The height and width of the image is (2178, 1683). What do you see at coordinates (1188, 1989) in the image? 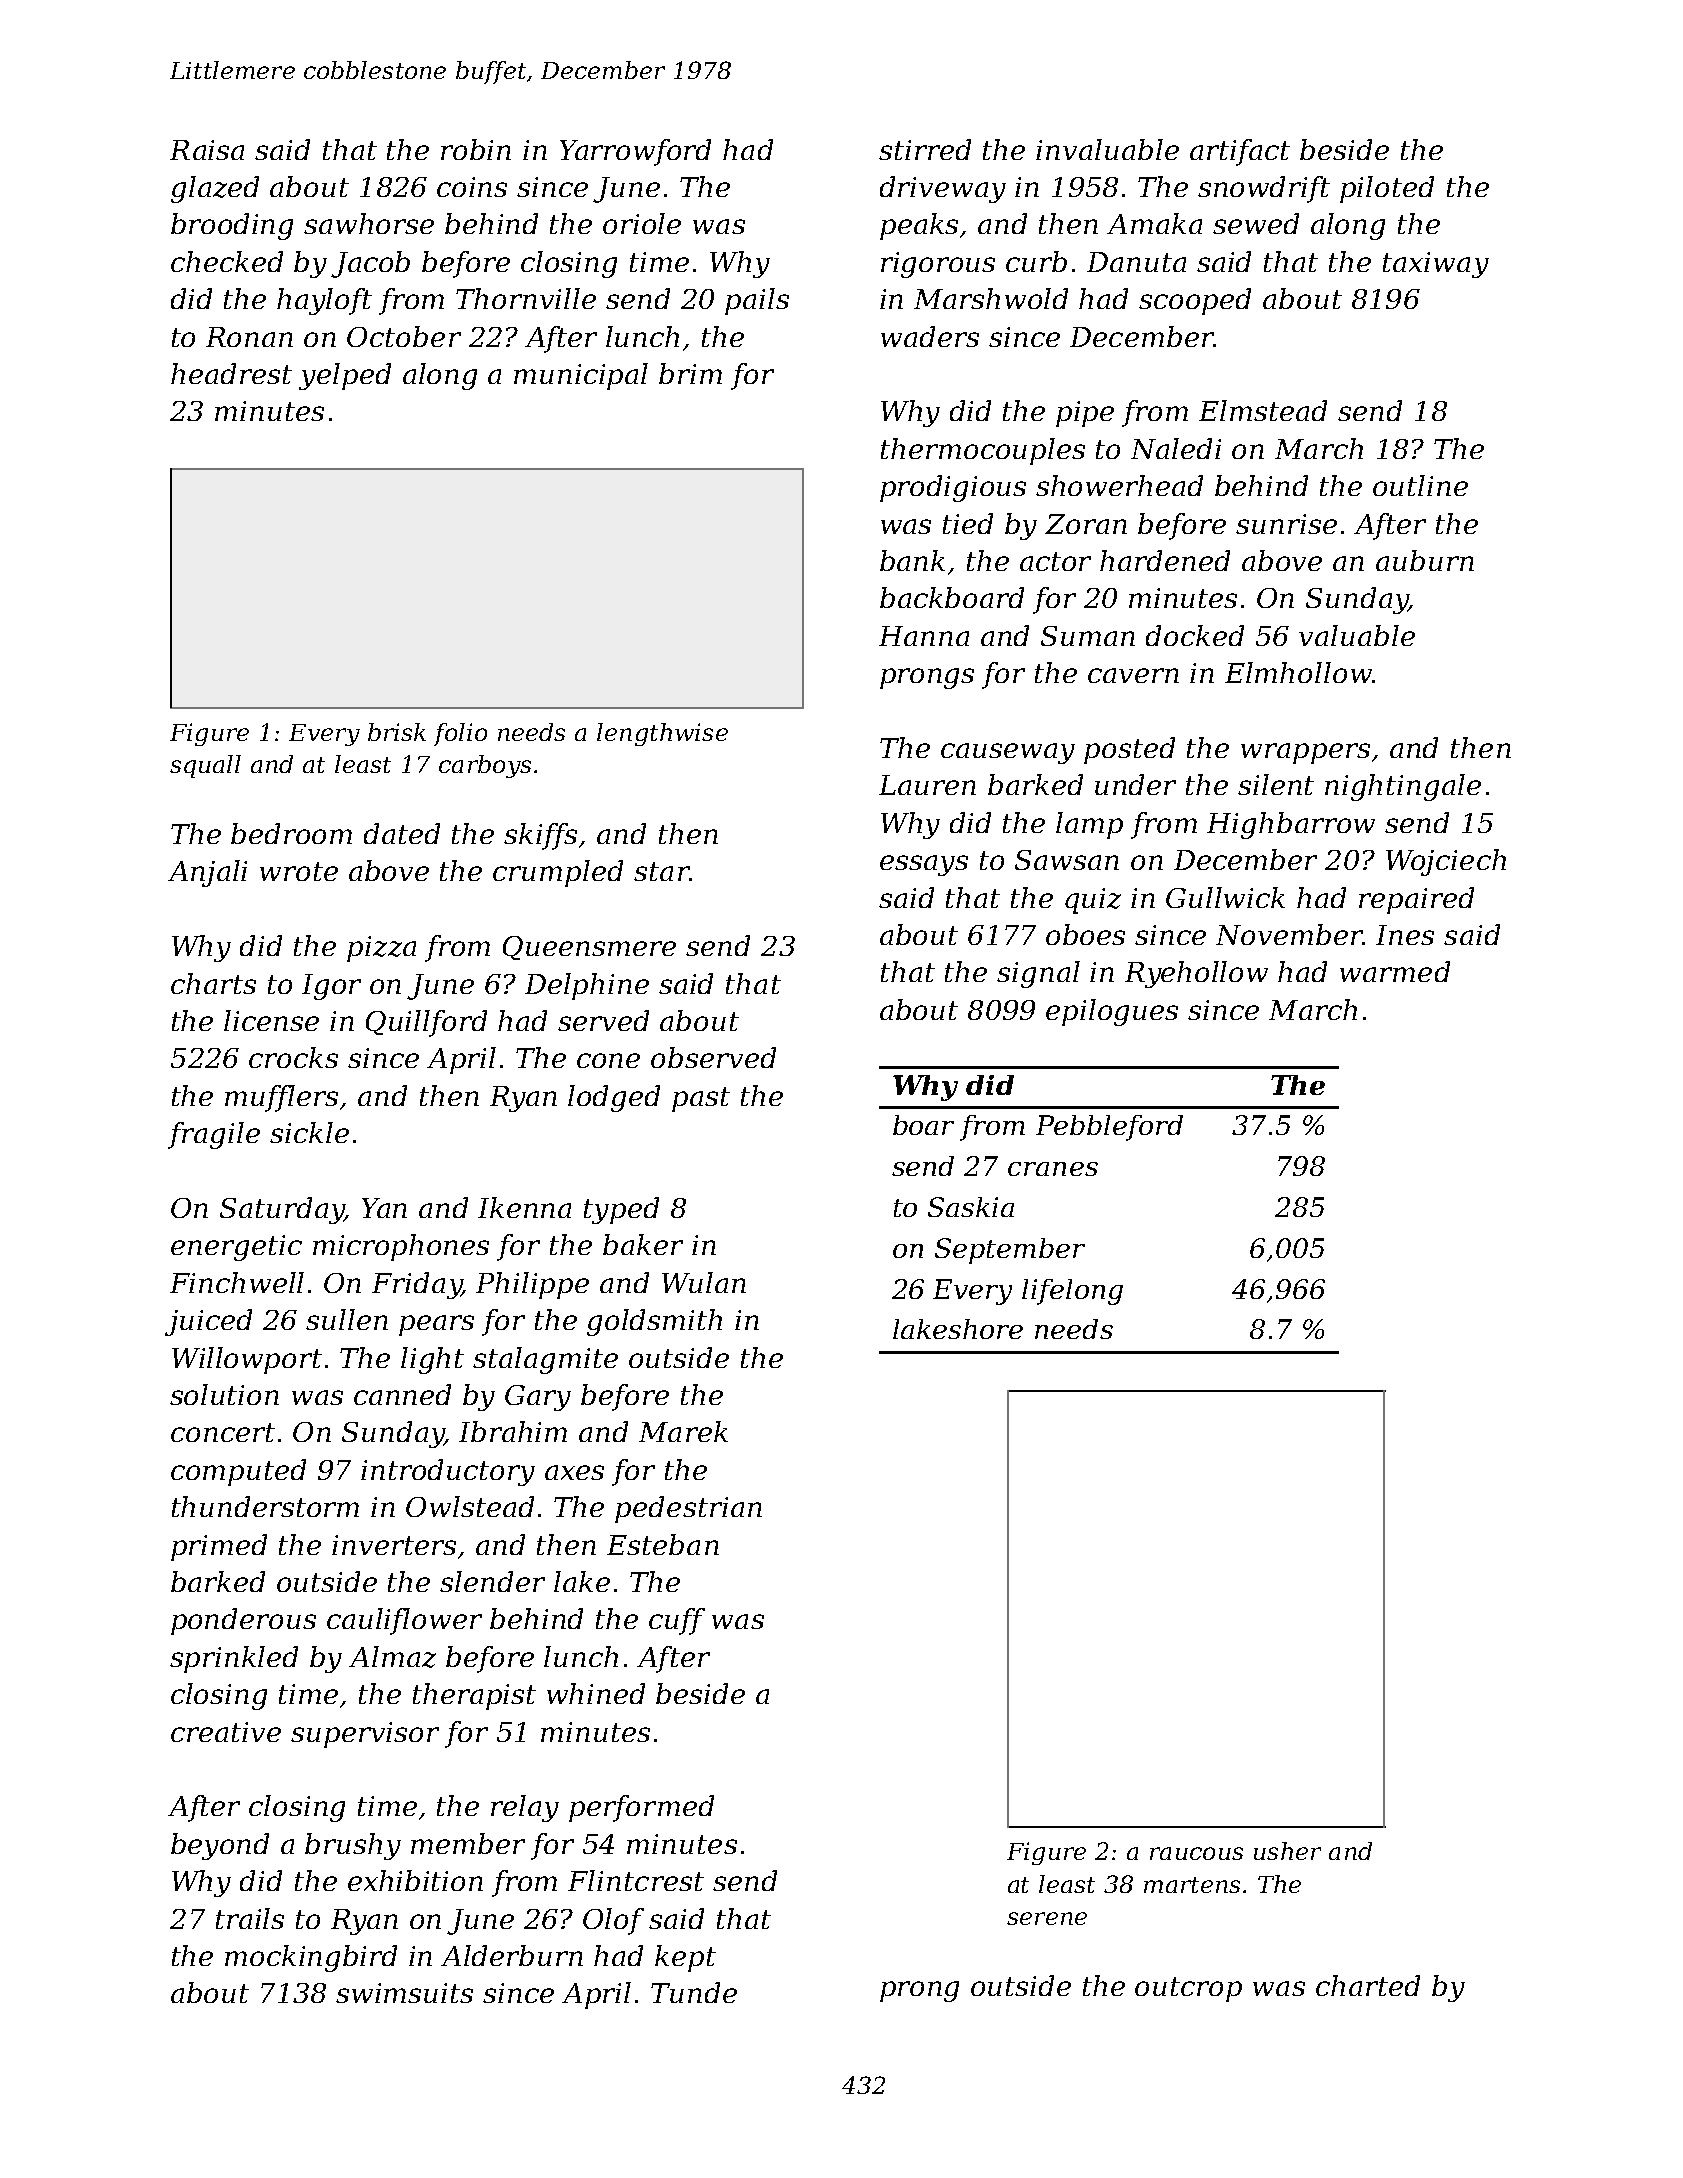
I see `outcrop` at bounding box center [1188, 1989].
